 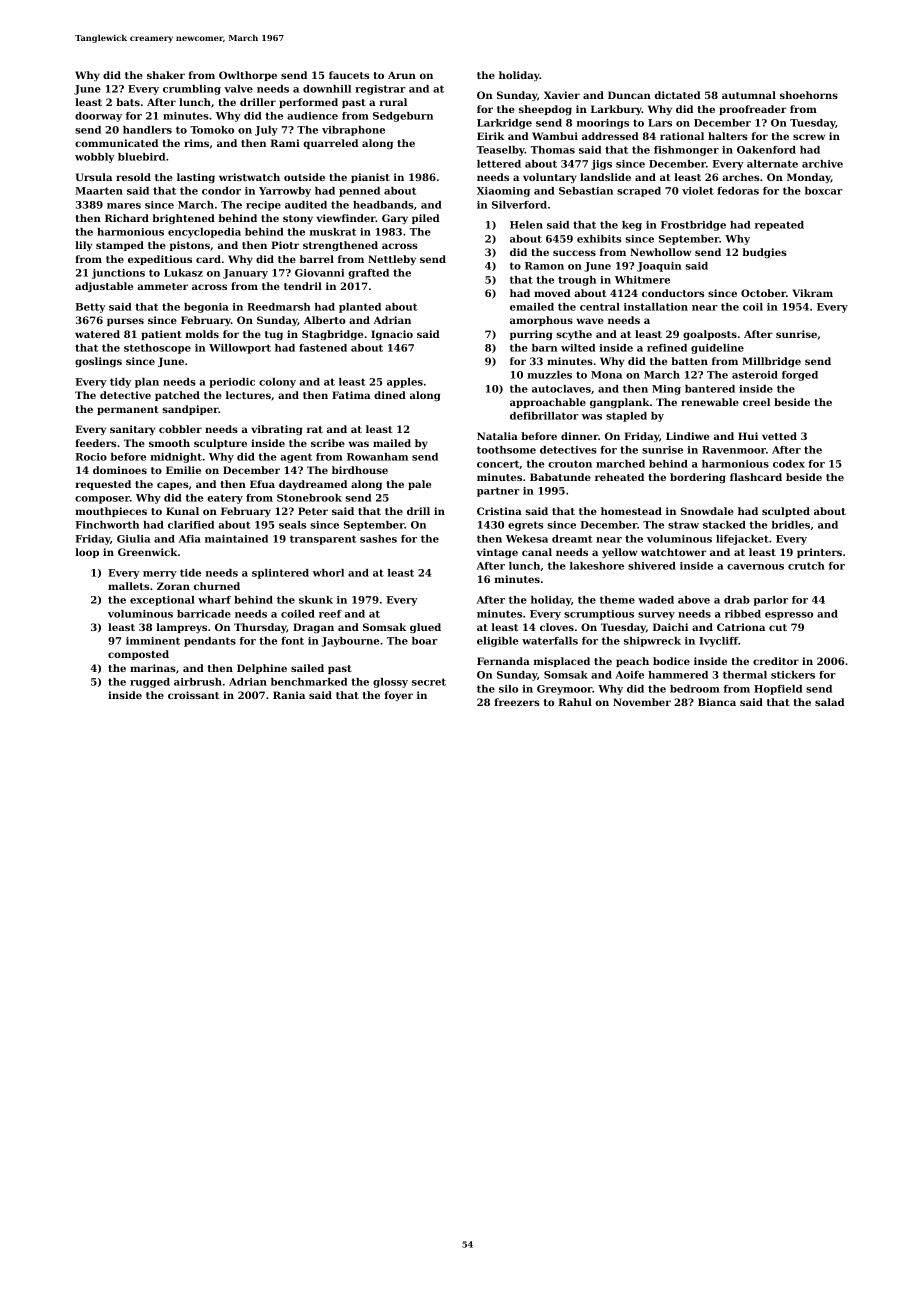 I want to click on periodic, so click(x=232, y=383).
